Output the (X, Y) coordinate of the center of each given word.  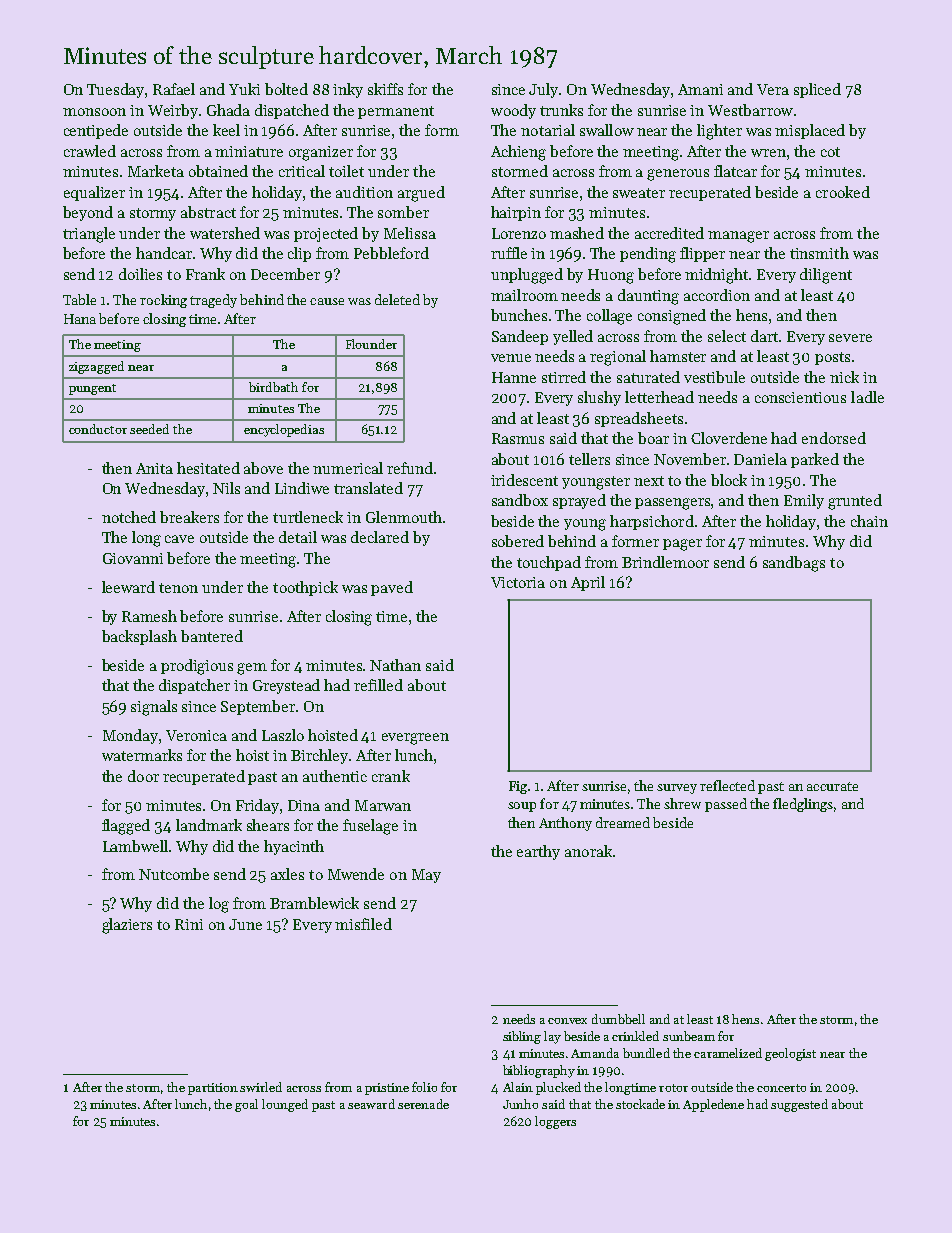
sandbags (794, 564)
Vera (773, 89)
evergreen (415, 739)
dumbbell (618, 1019)
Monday (130, 736)
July (544, 90)
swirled (261, 1087)
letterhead (659, 397)
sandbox (520, 500)
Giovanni (133, 558)
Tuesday (116, 90)
